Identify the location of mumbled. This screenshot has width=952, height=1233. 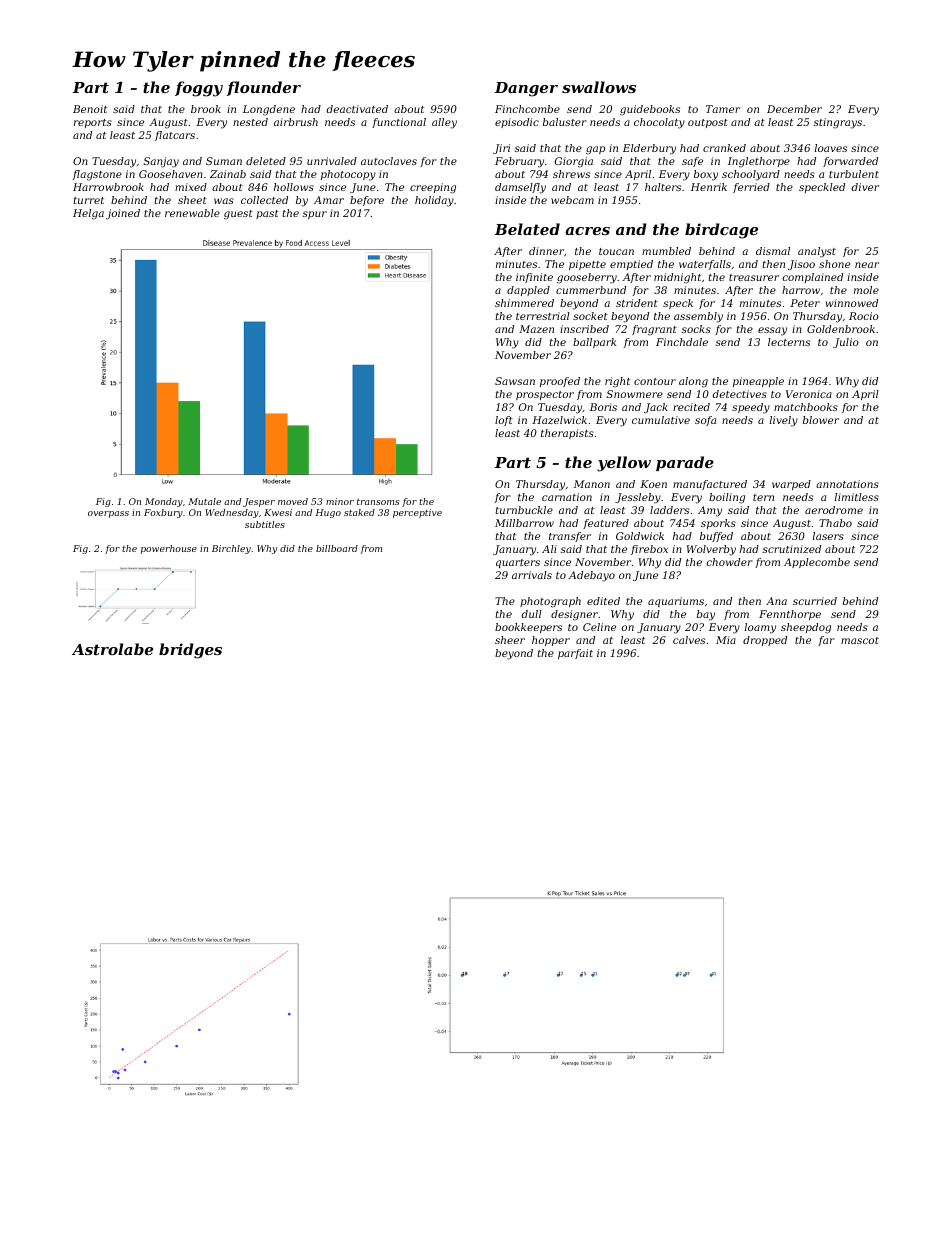
(666, 251).
